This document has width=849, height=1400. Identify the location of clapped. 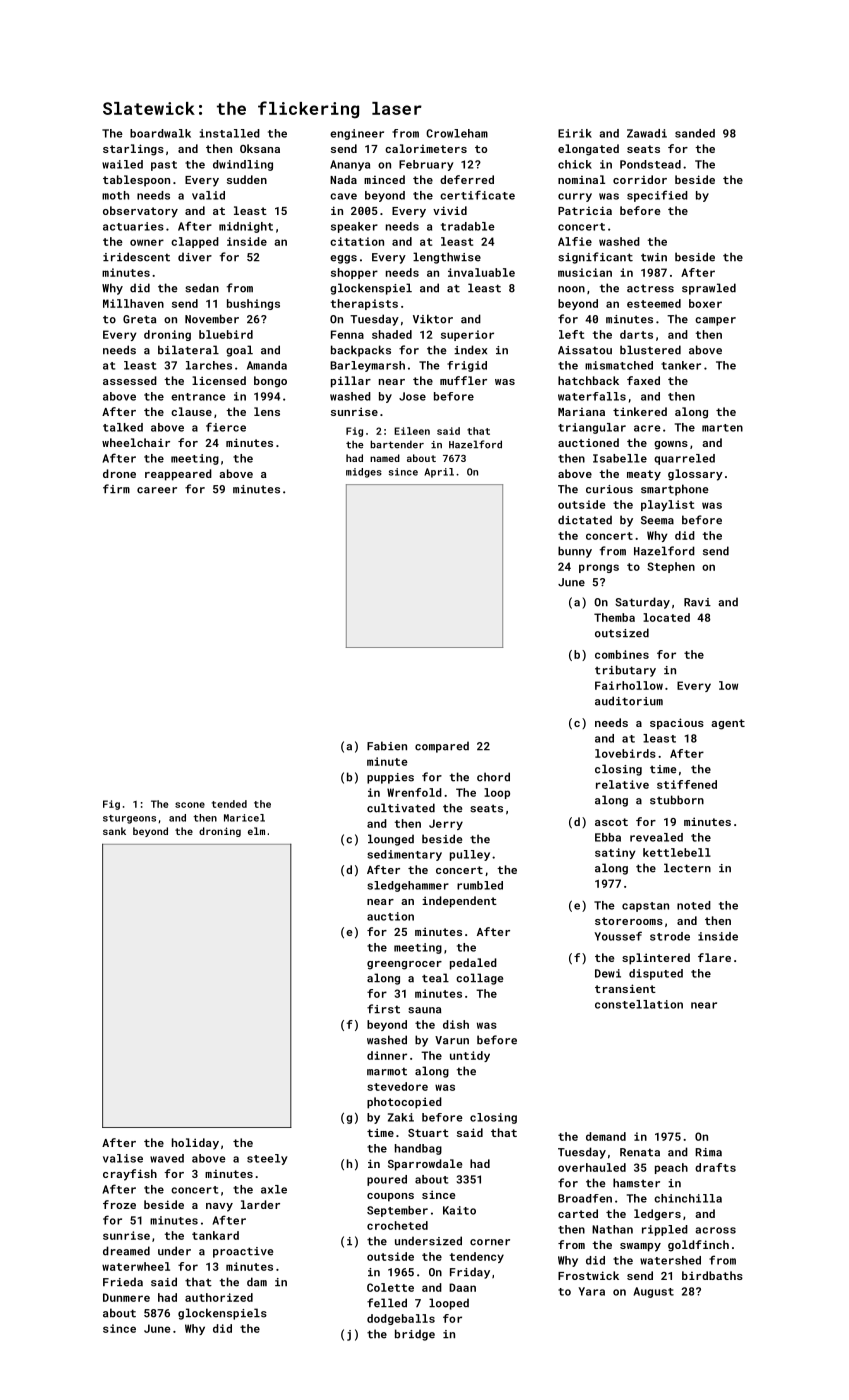
(195, 242).
